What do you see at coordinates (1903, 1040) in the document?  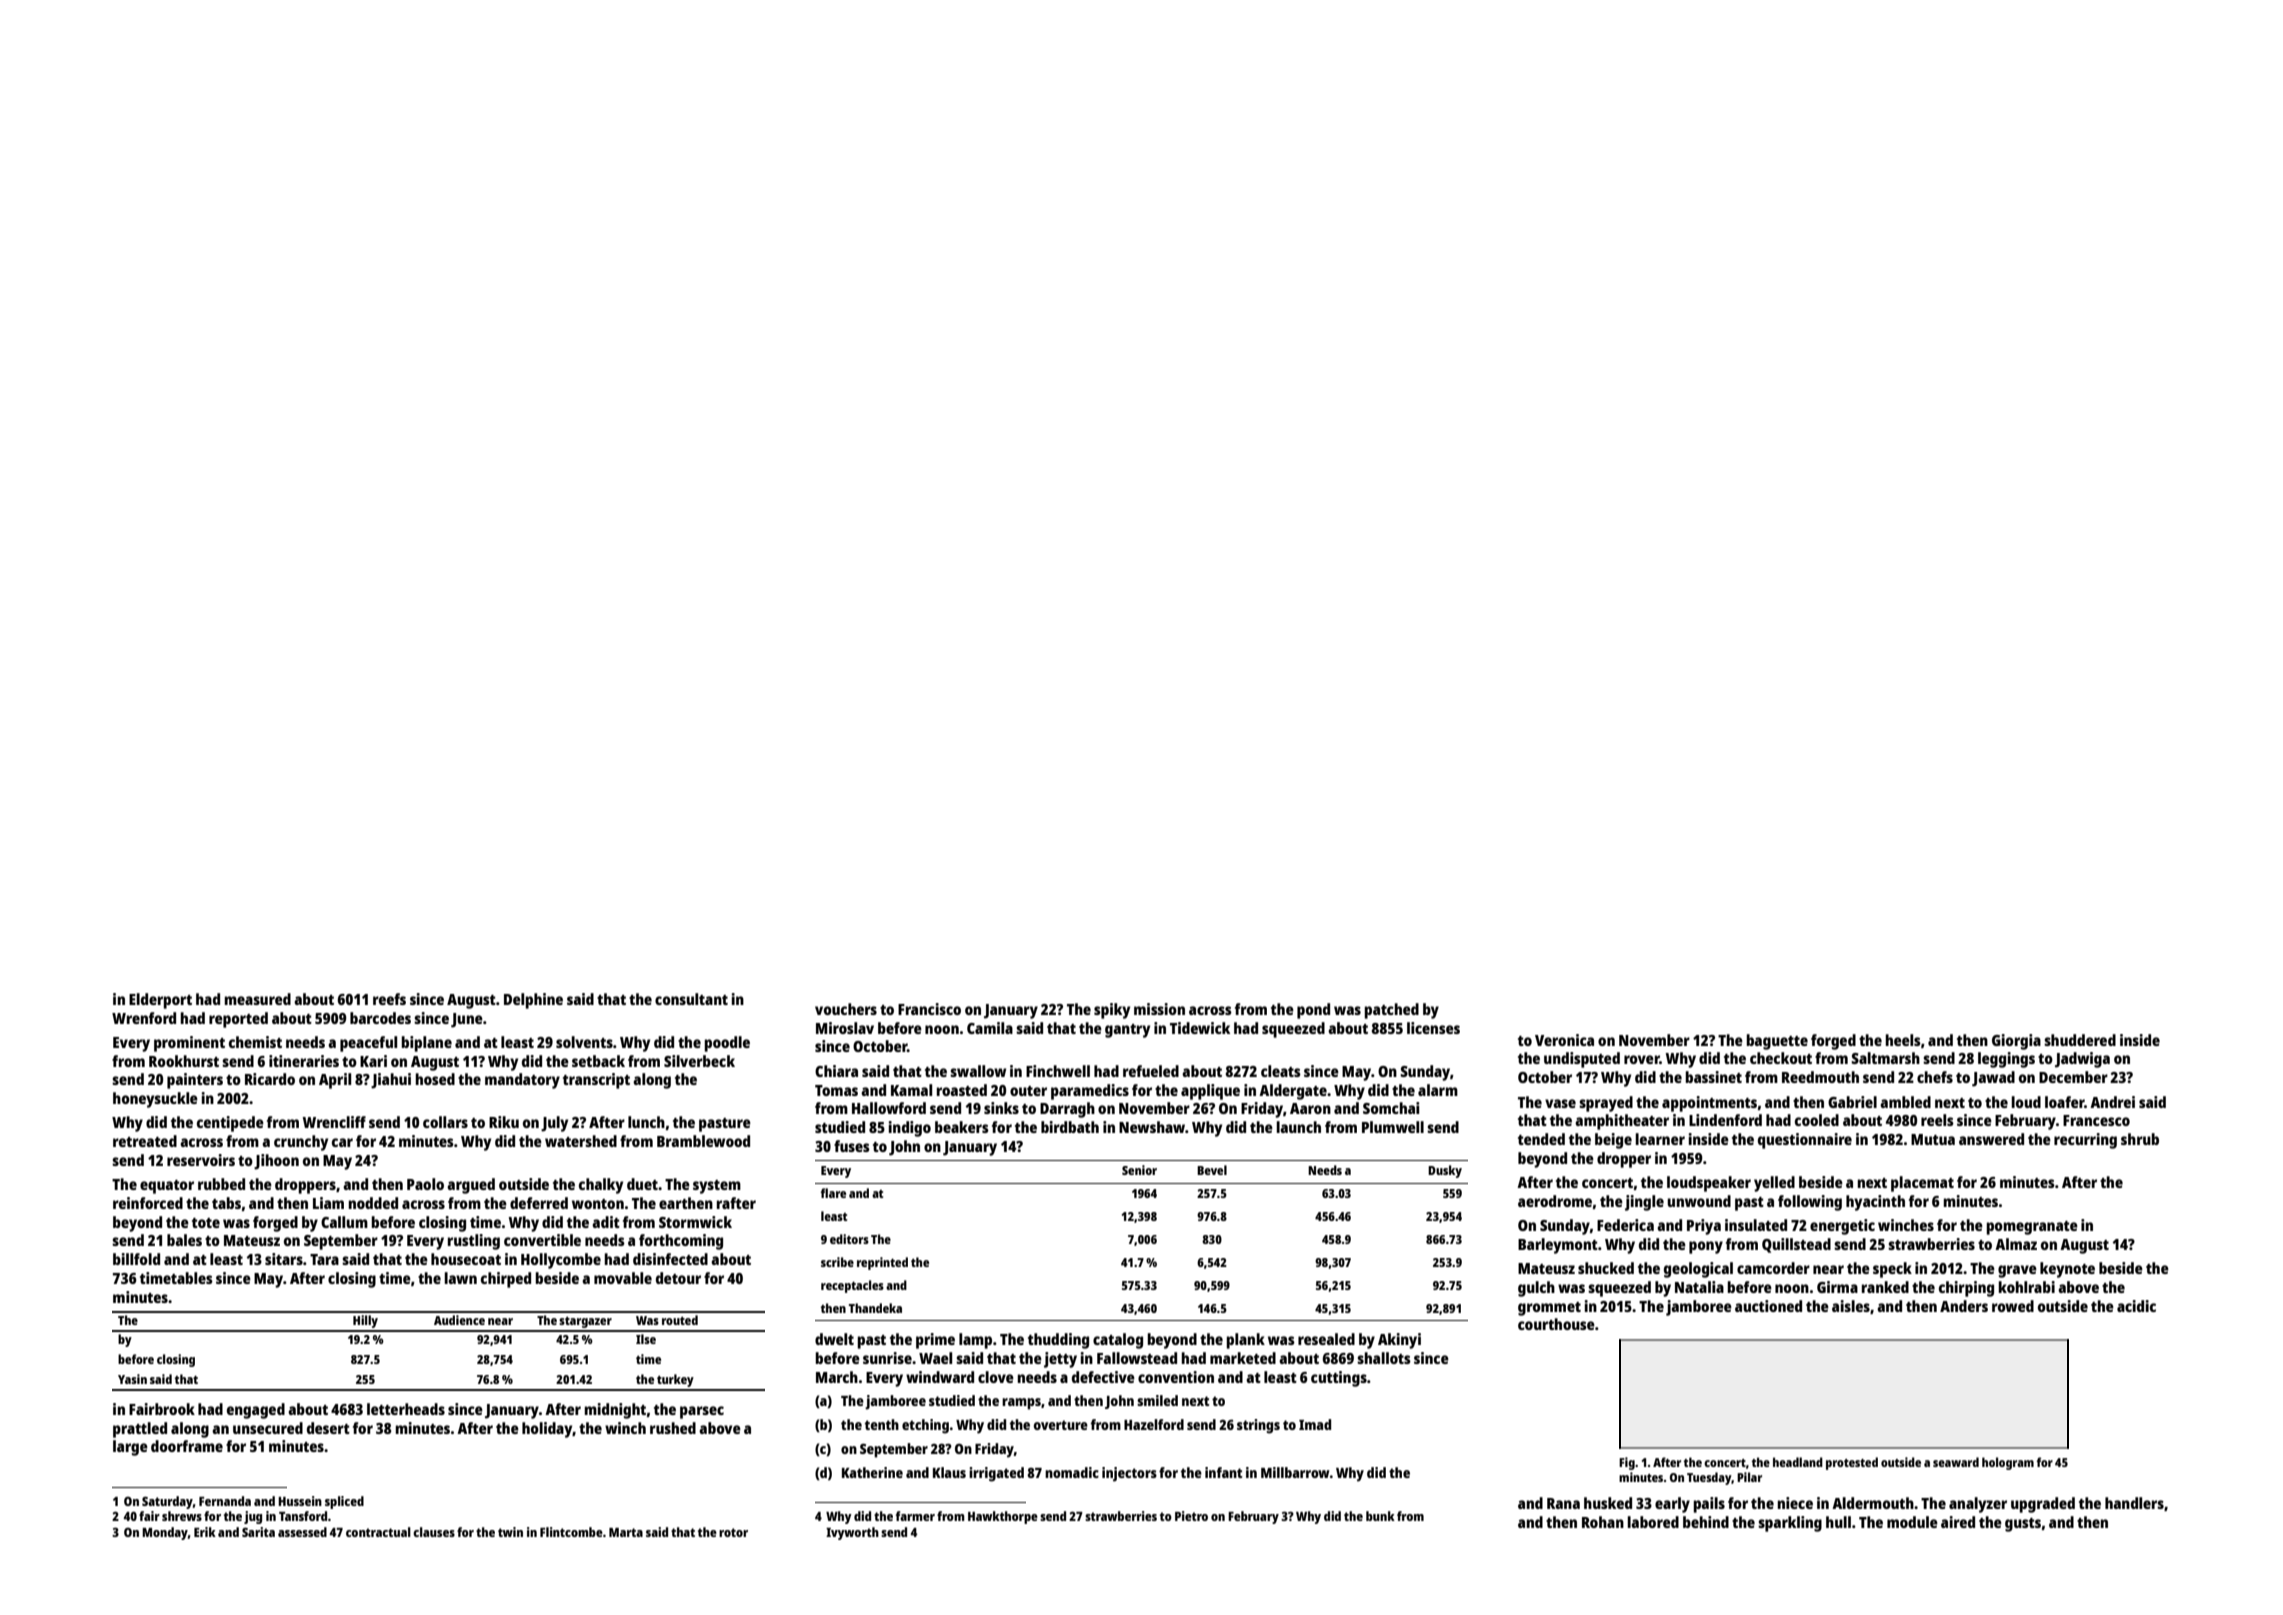 I see `heels` at bounding box center [1903, 1040].
